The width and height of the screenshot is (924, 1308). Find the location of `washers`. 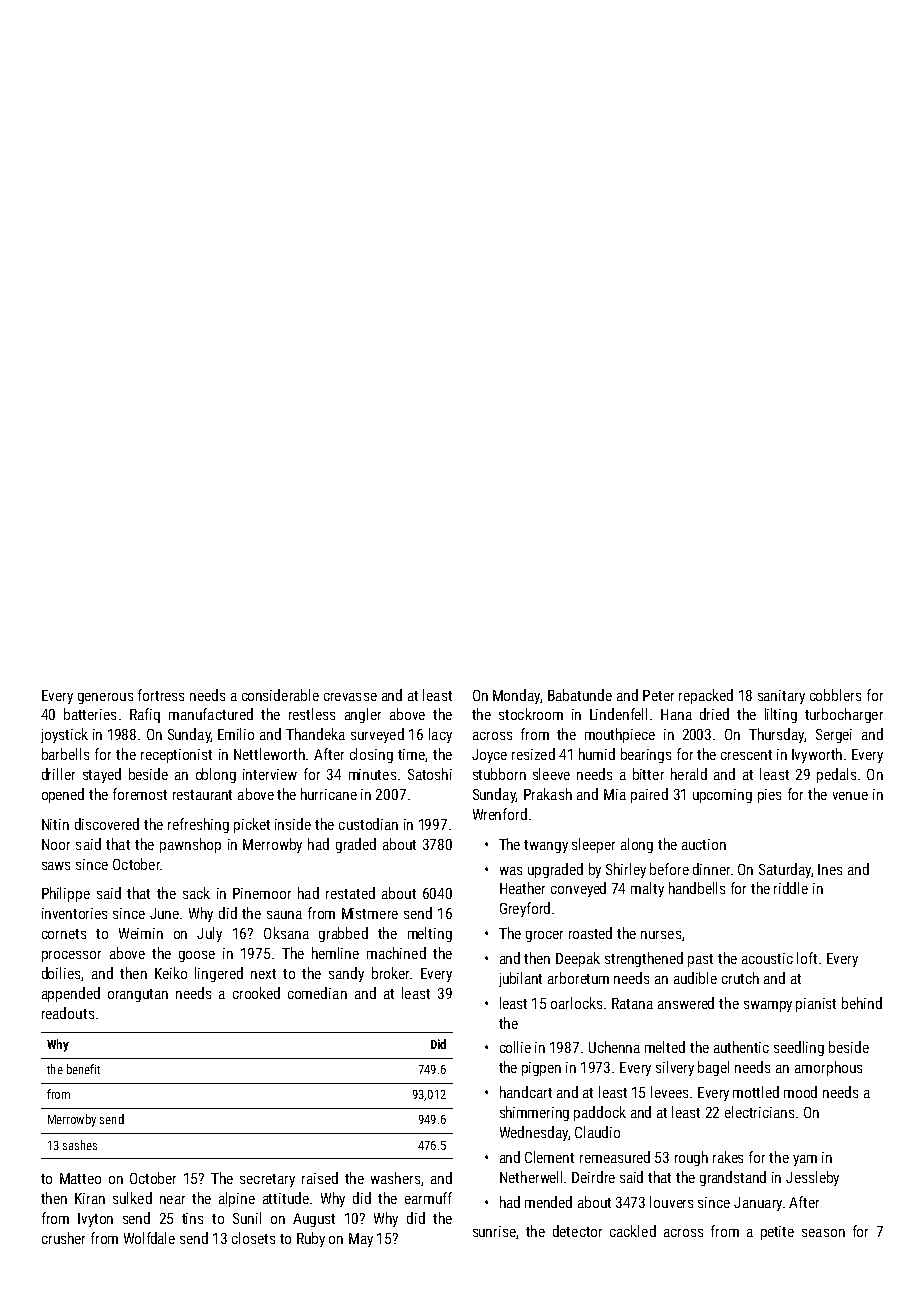

washers is located at coordinates (395, 1178).
